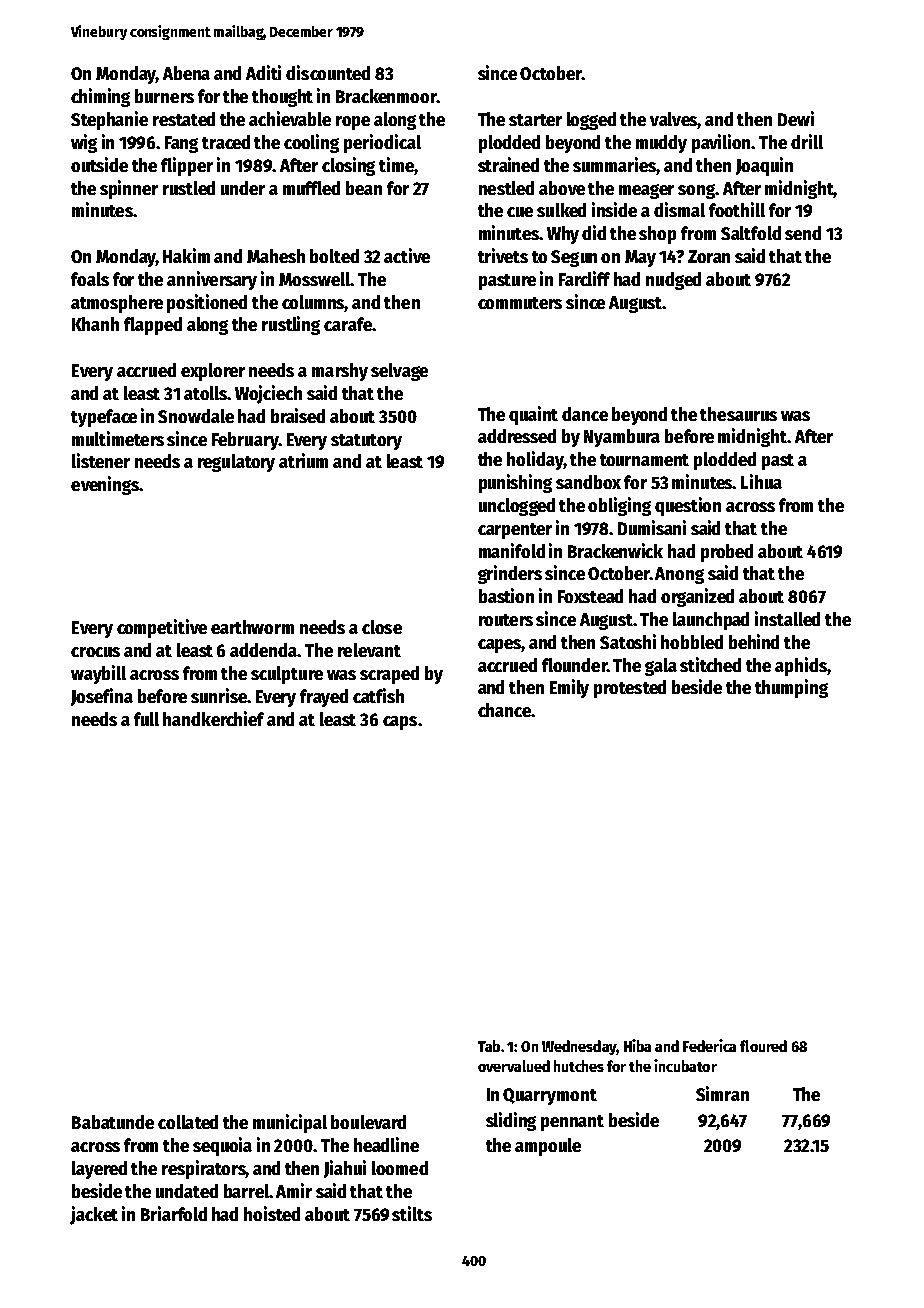  What do you see at coordinates (366, 442) in the screenshot?
I see `statutory` at bounding box center [366, 442].
